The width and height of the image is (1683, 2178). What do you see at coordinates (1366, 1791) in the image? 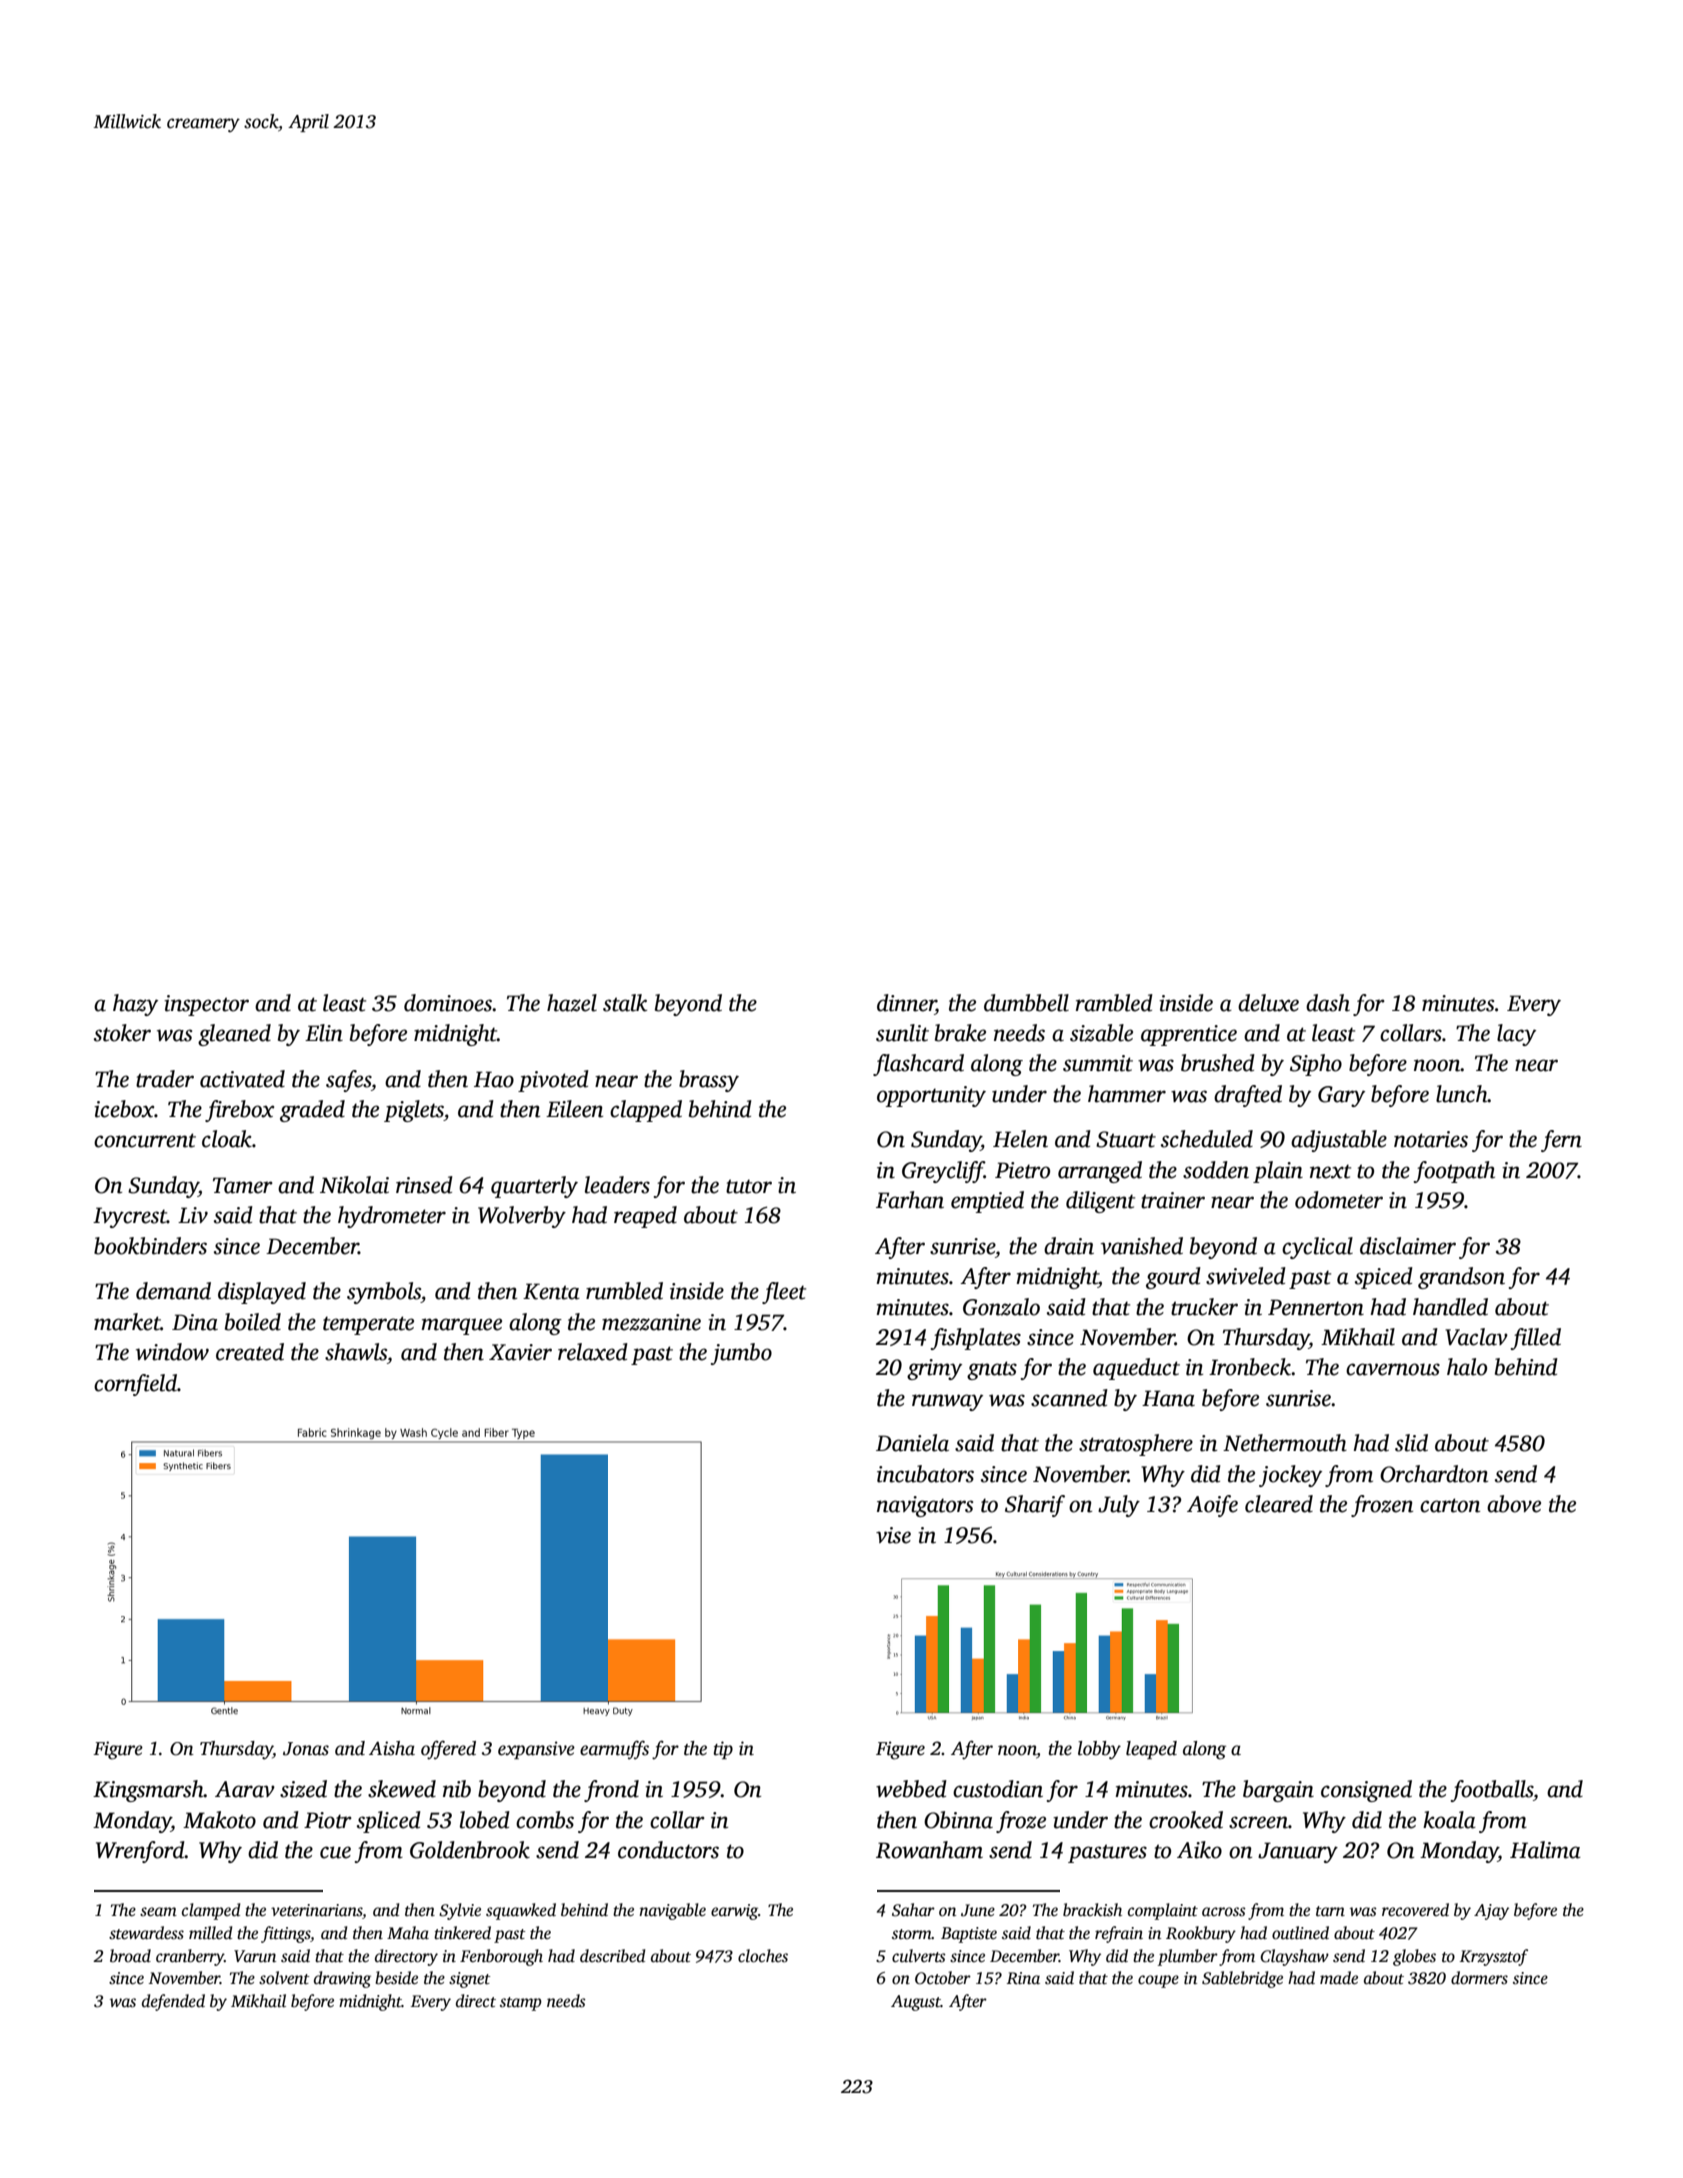
I see `consigned` at bounding box center [1366, 1791].
